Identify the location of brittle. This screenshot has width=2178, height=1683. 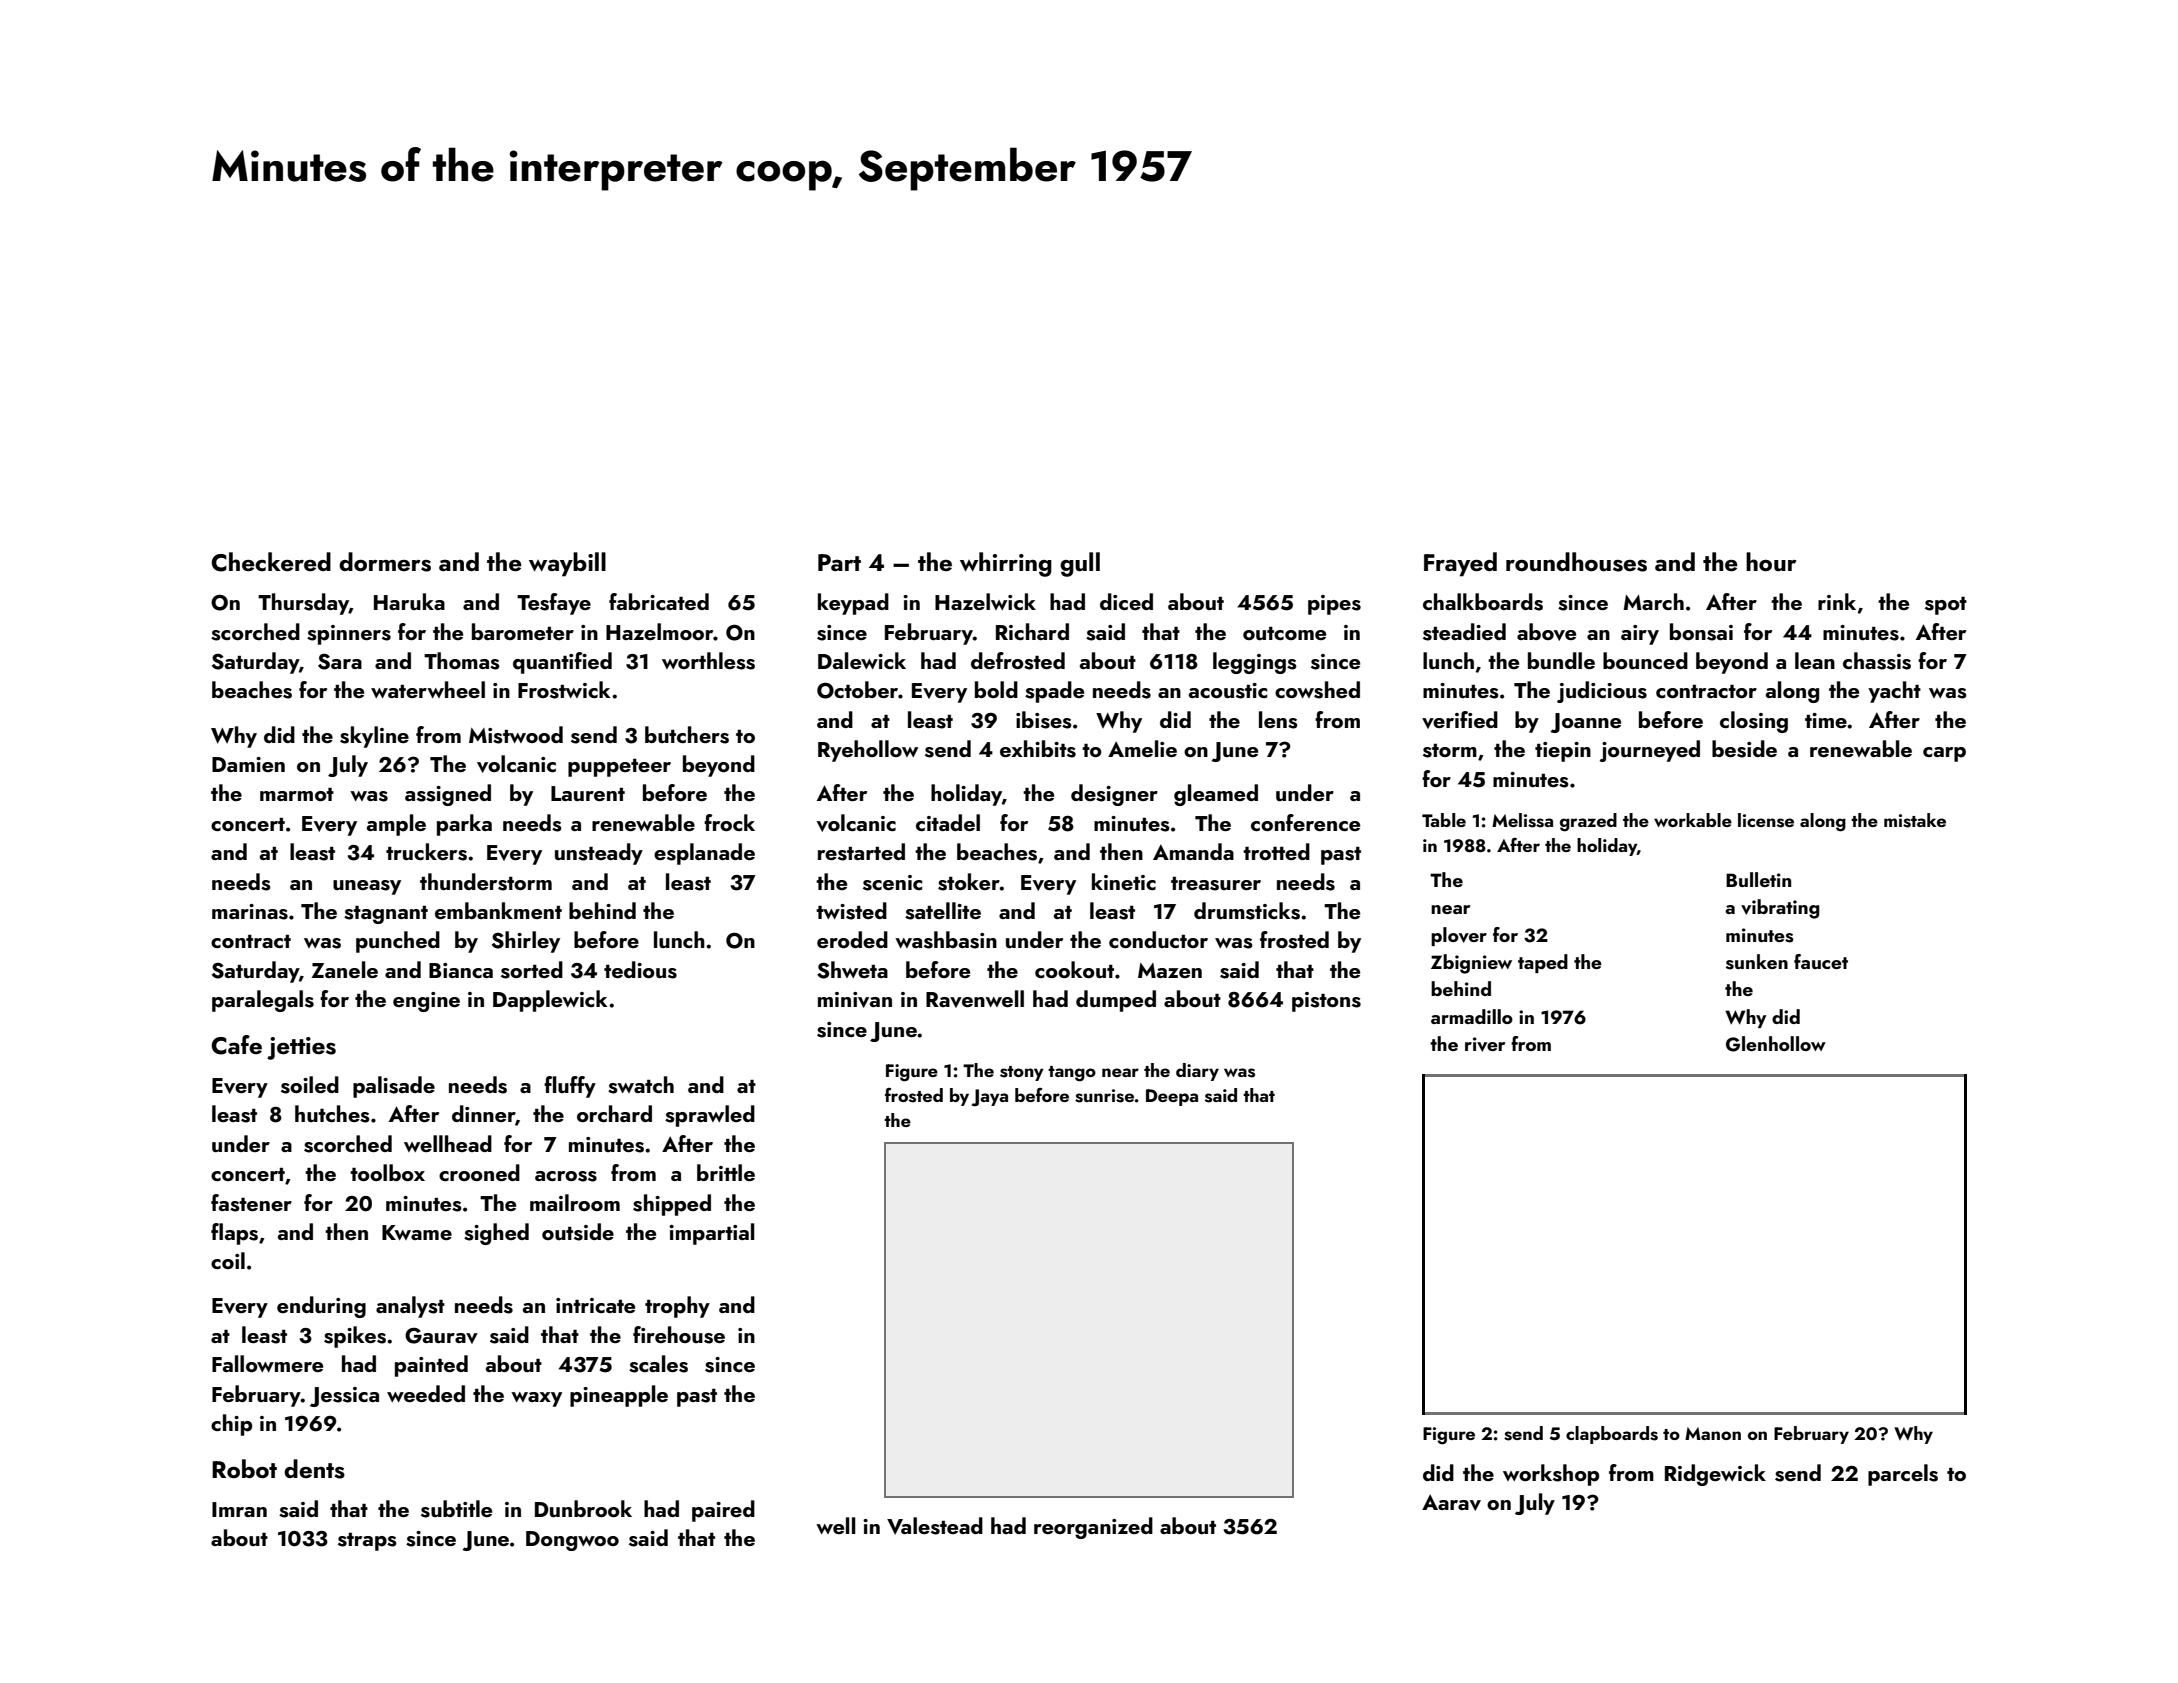
(726, 1172).
